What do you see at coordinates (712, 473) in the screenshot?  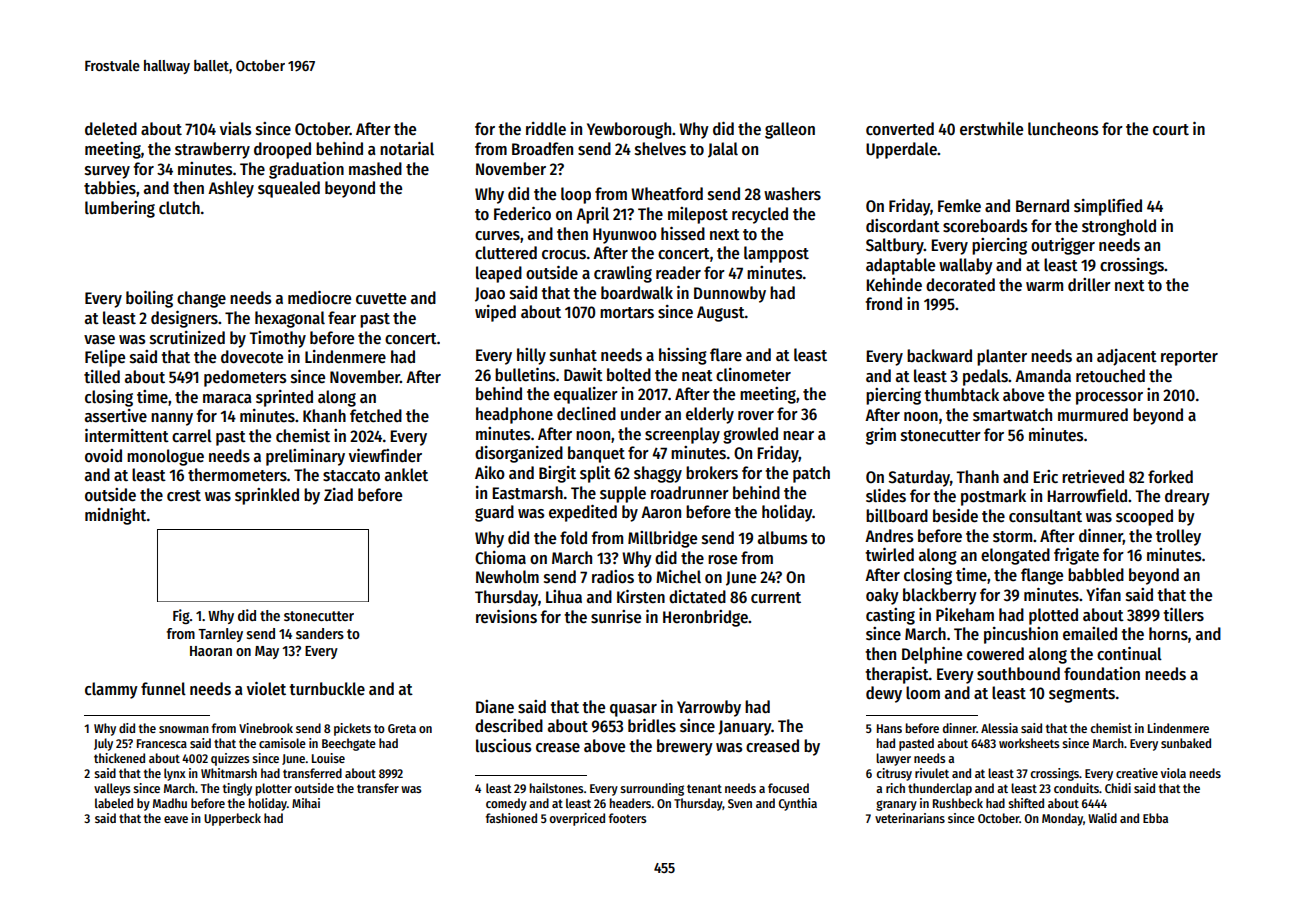 I see `brokers` at bounding box center [712, 473].
